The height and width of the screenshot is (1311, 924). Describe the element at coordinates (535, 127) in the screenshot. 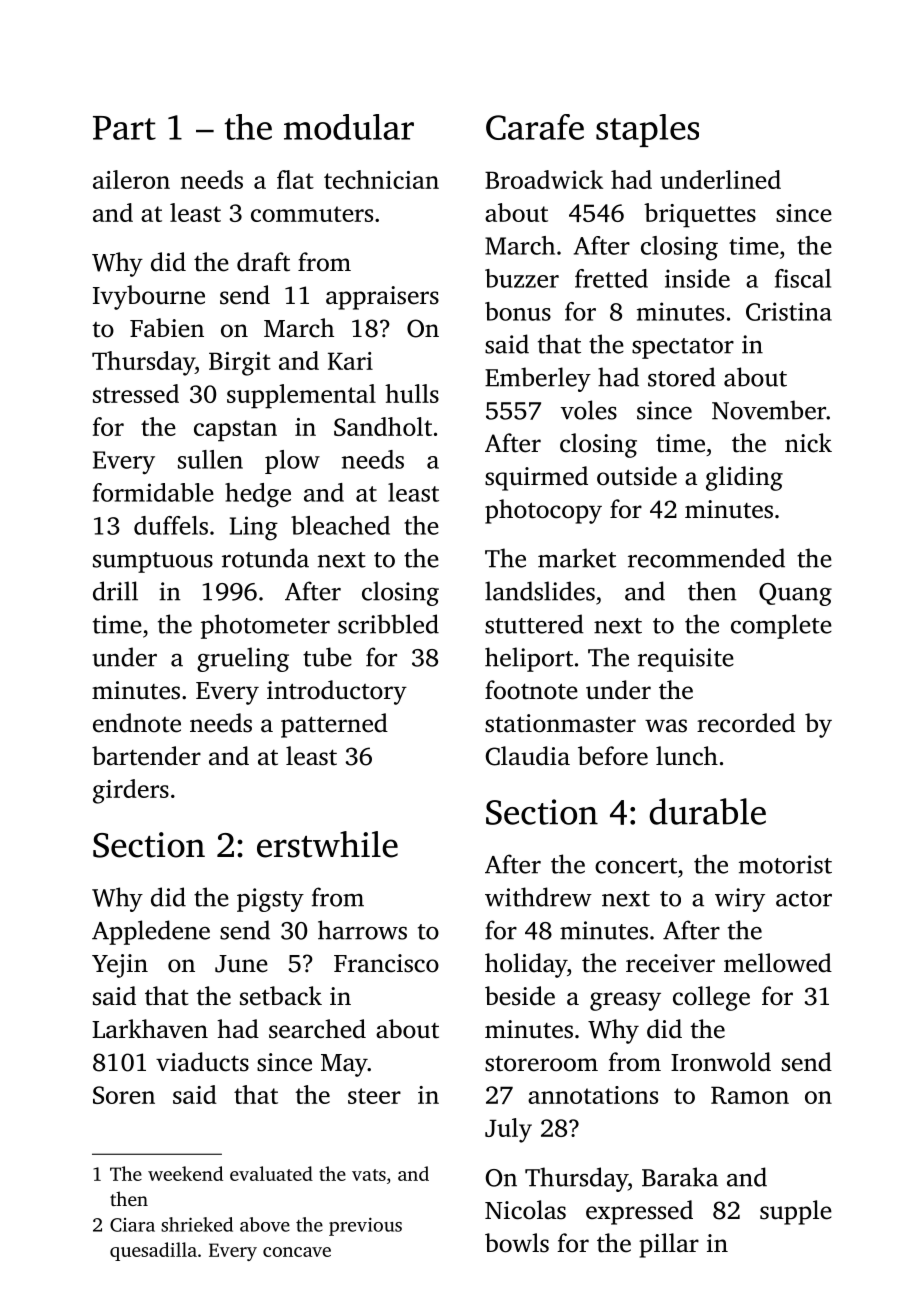

I see `Carafe` at that location.
